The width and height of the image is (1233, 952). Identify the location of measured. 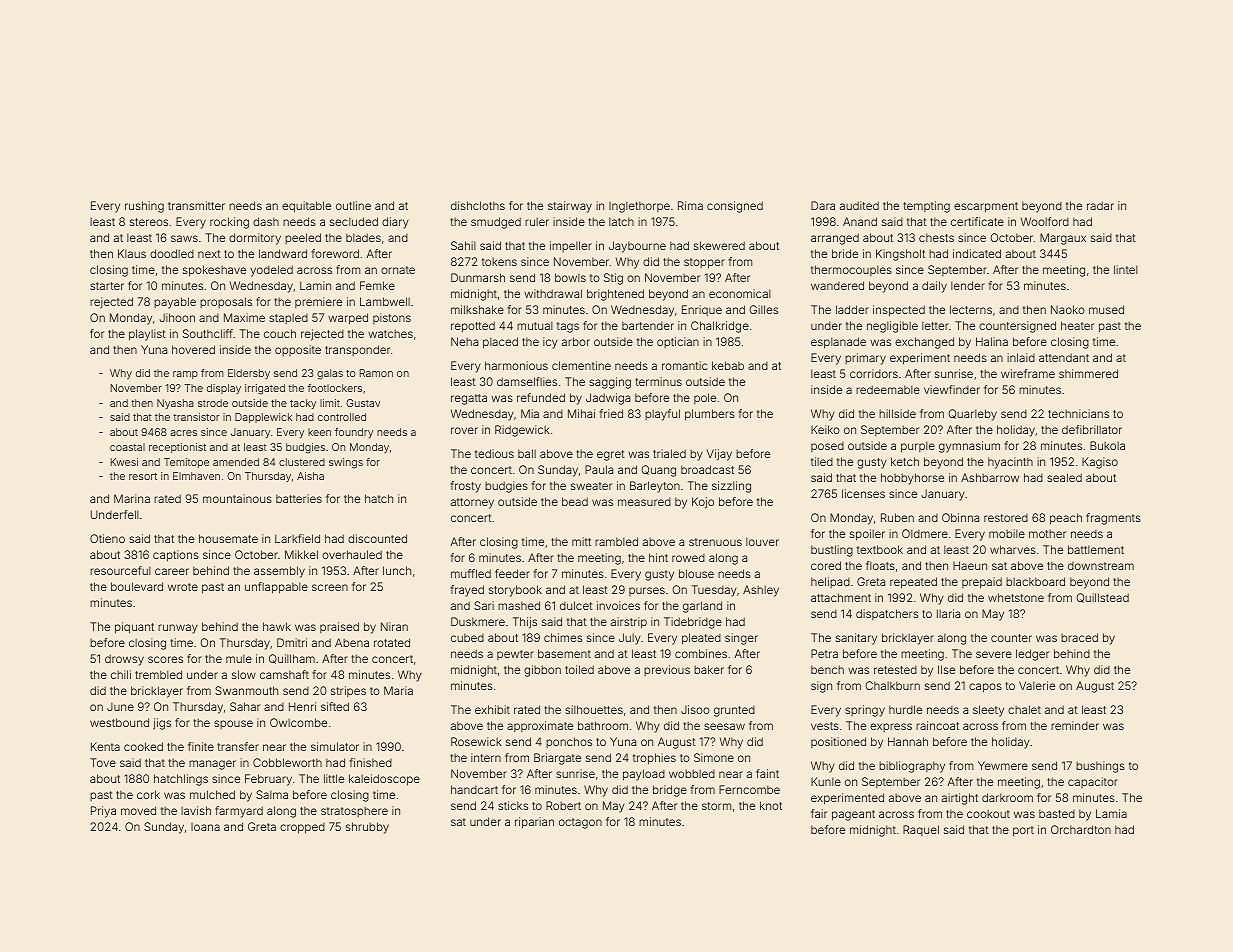
(644, 502).
